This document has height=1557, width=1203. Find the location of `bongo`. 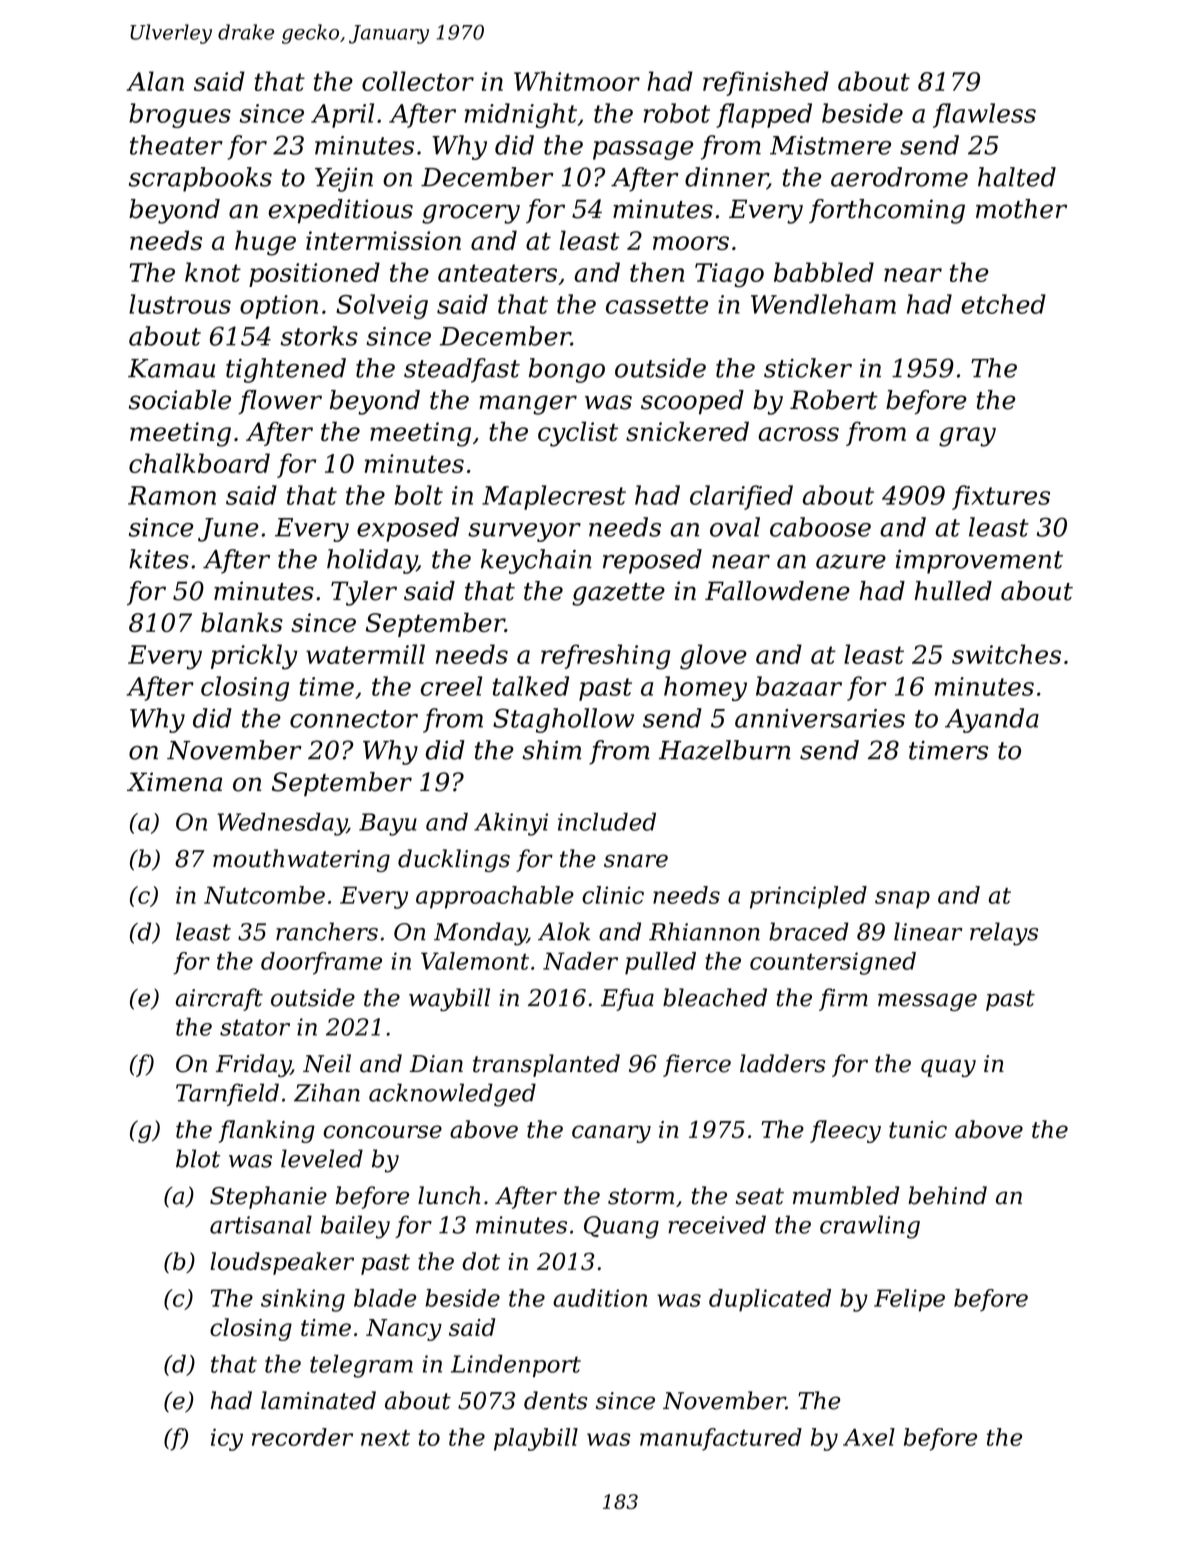

bongo is located at coordinates (567, 370).
